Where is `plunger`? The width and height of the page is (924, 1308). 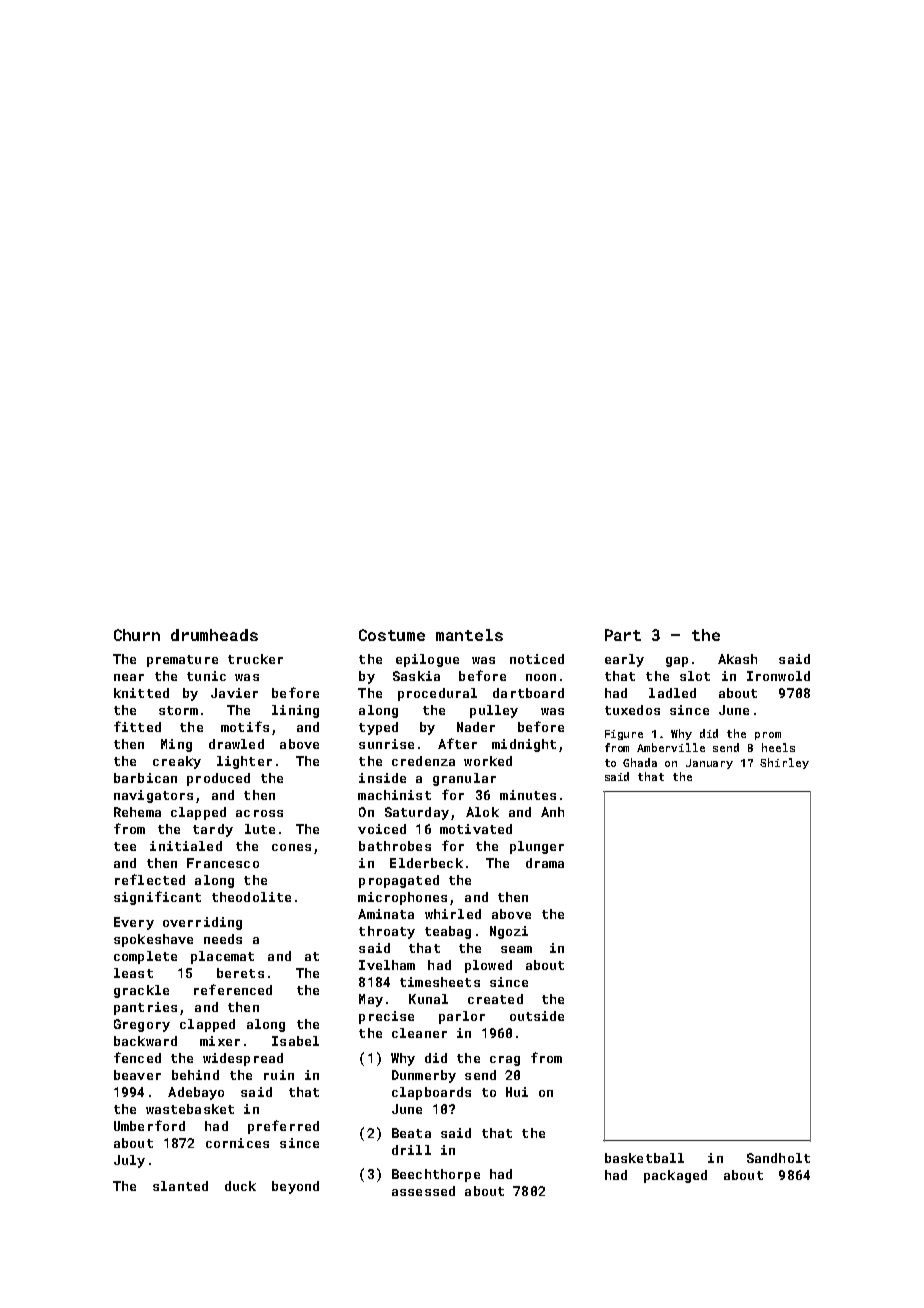 plunger is located at coordinates (537, 847).
